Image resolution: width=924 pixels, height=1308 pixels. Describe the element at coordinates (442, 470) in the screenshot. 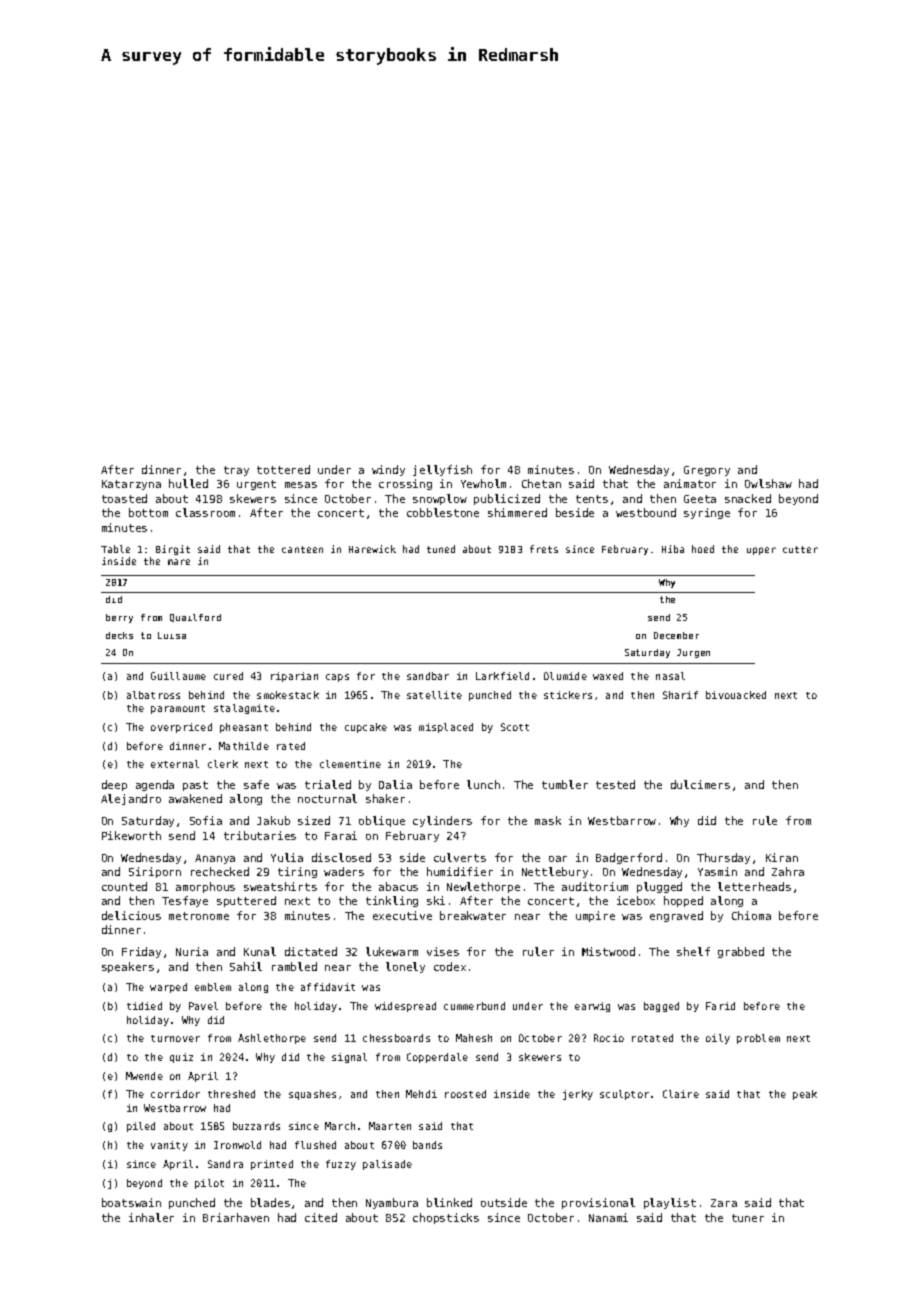

I see `jellyfish` at that location.
